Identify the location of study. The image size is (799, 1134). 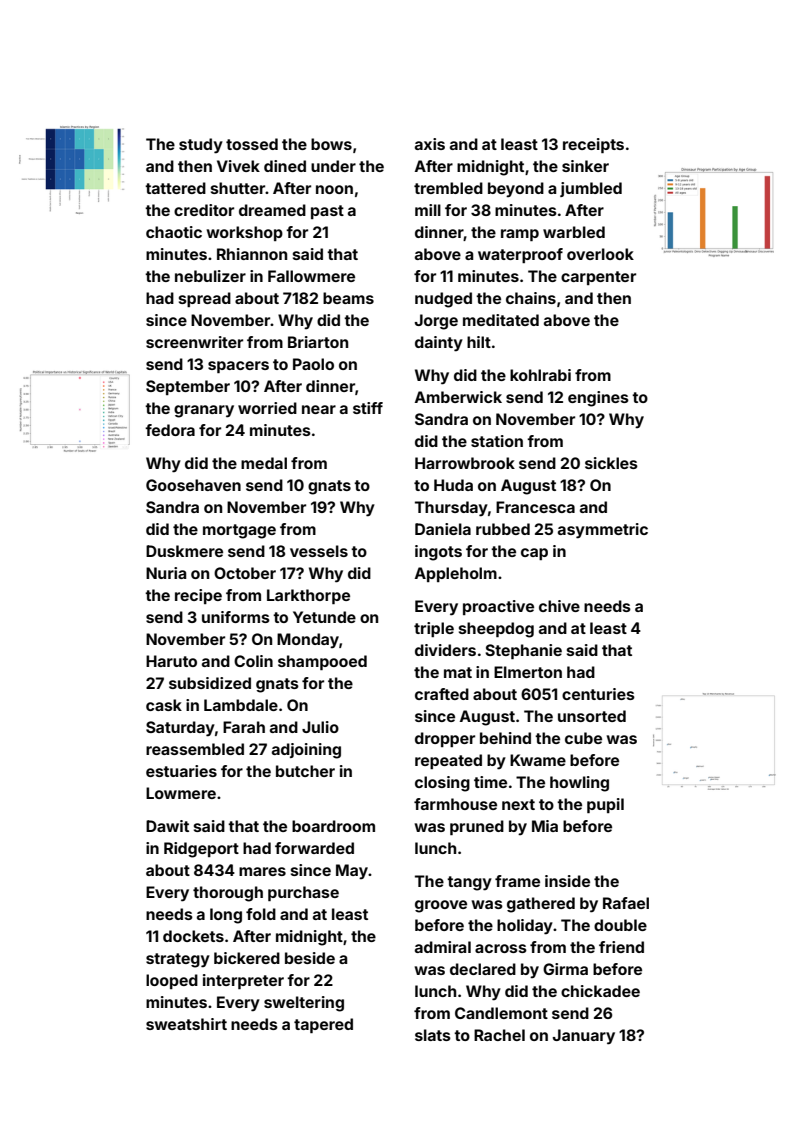
(201, 146).
